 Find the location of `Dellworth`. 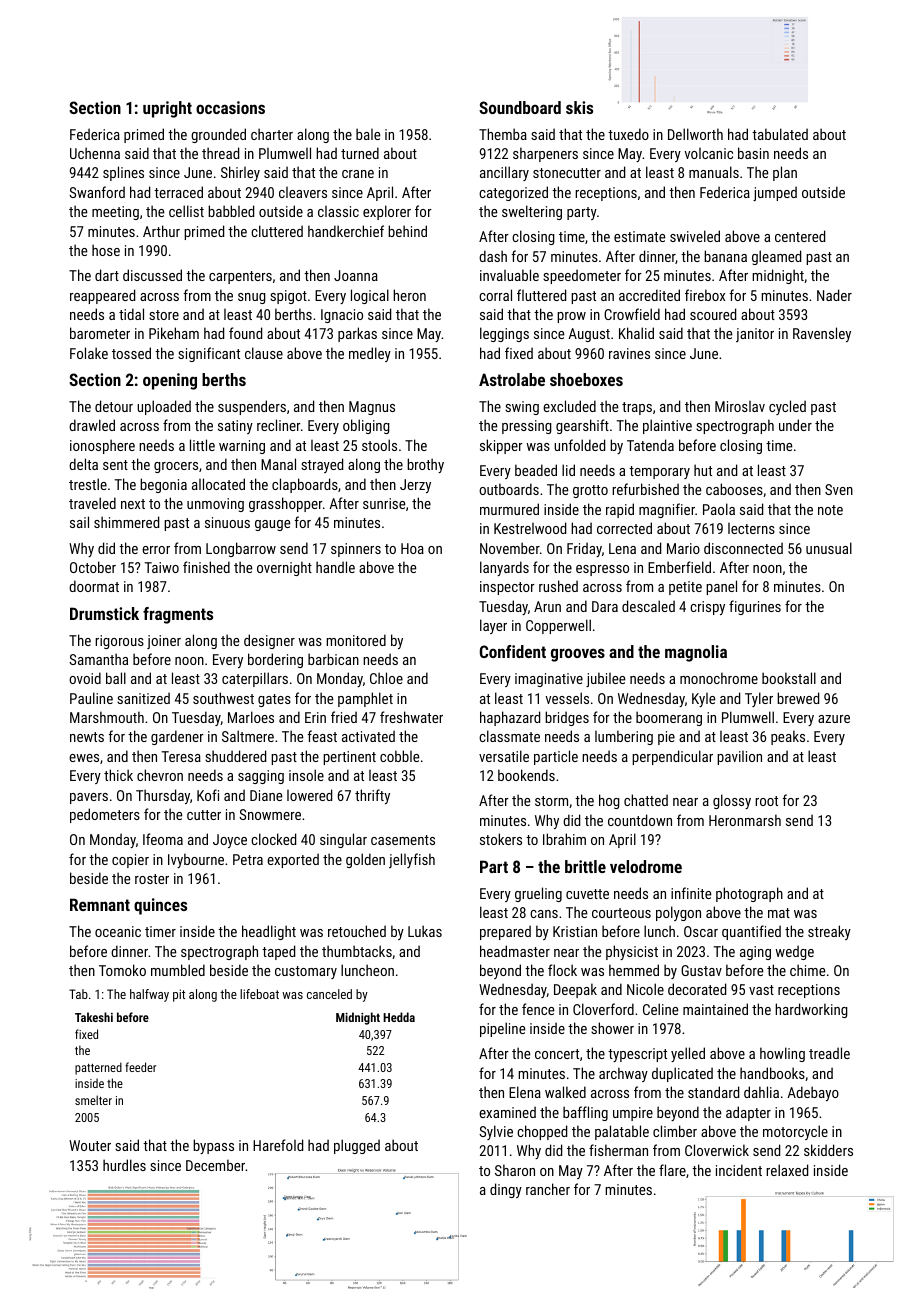

Dellworth is located at coordinates (695, 134).
